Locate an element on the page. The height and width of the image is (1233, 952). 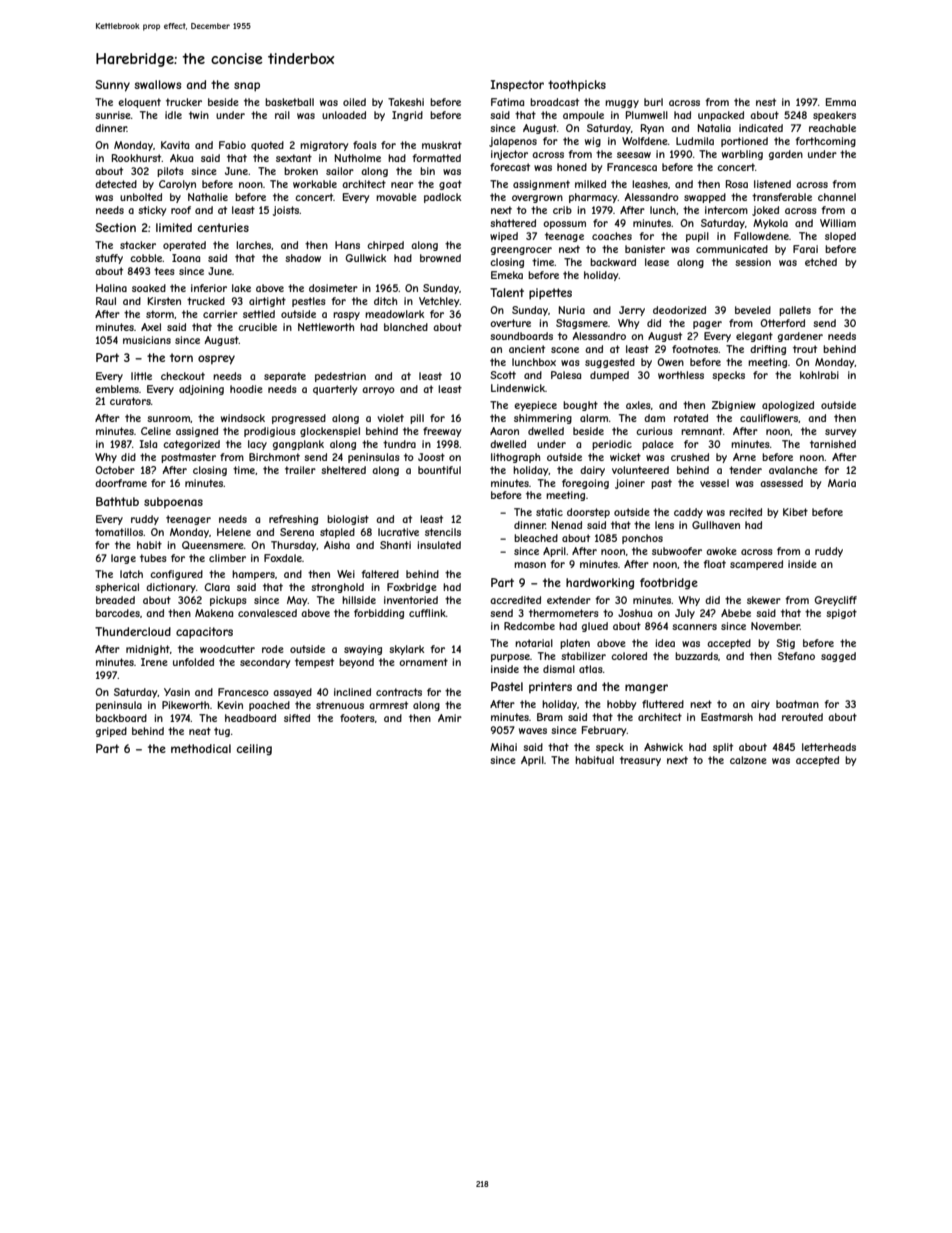
forthcoming is located at coordinates (825, 142).
